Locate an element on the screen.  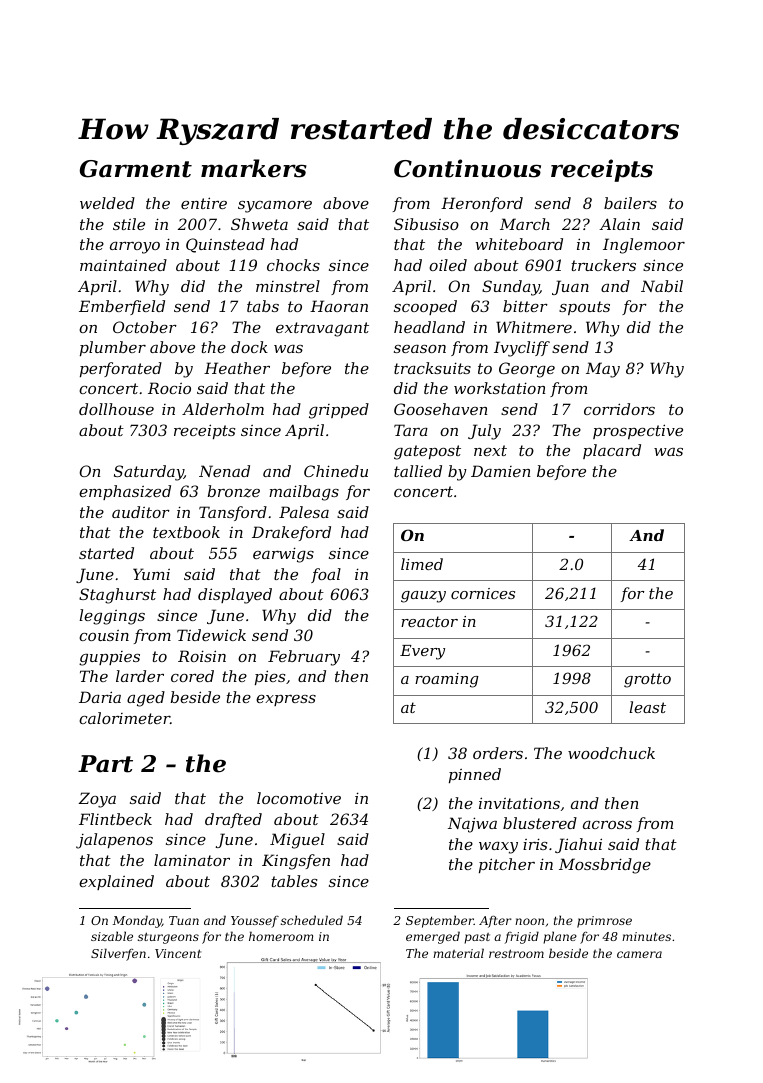
Inglemoor is located at coordinates (644, 246).
